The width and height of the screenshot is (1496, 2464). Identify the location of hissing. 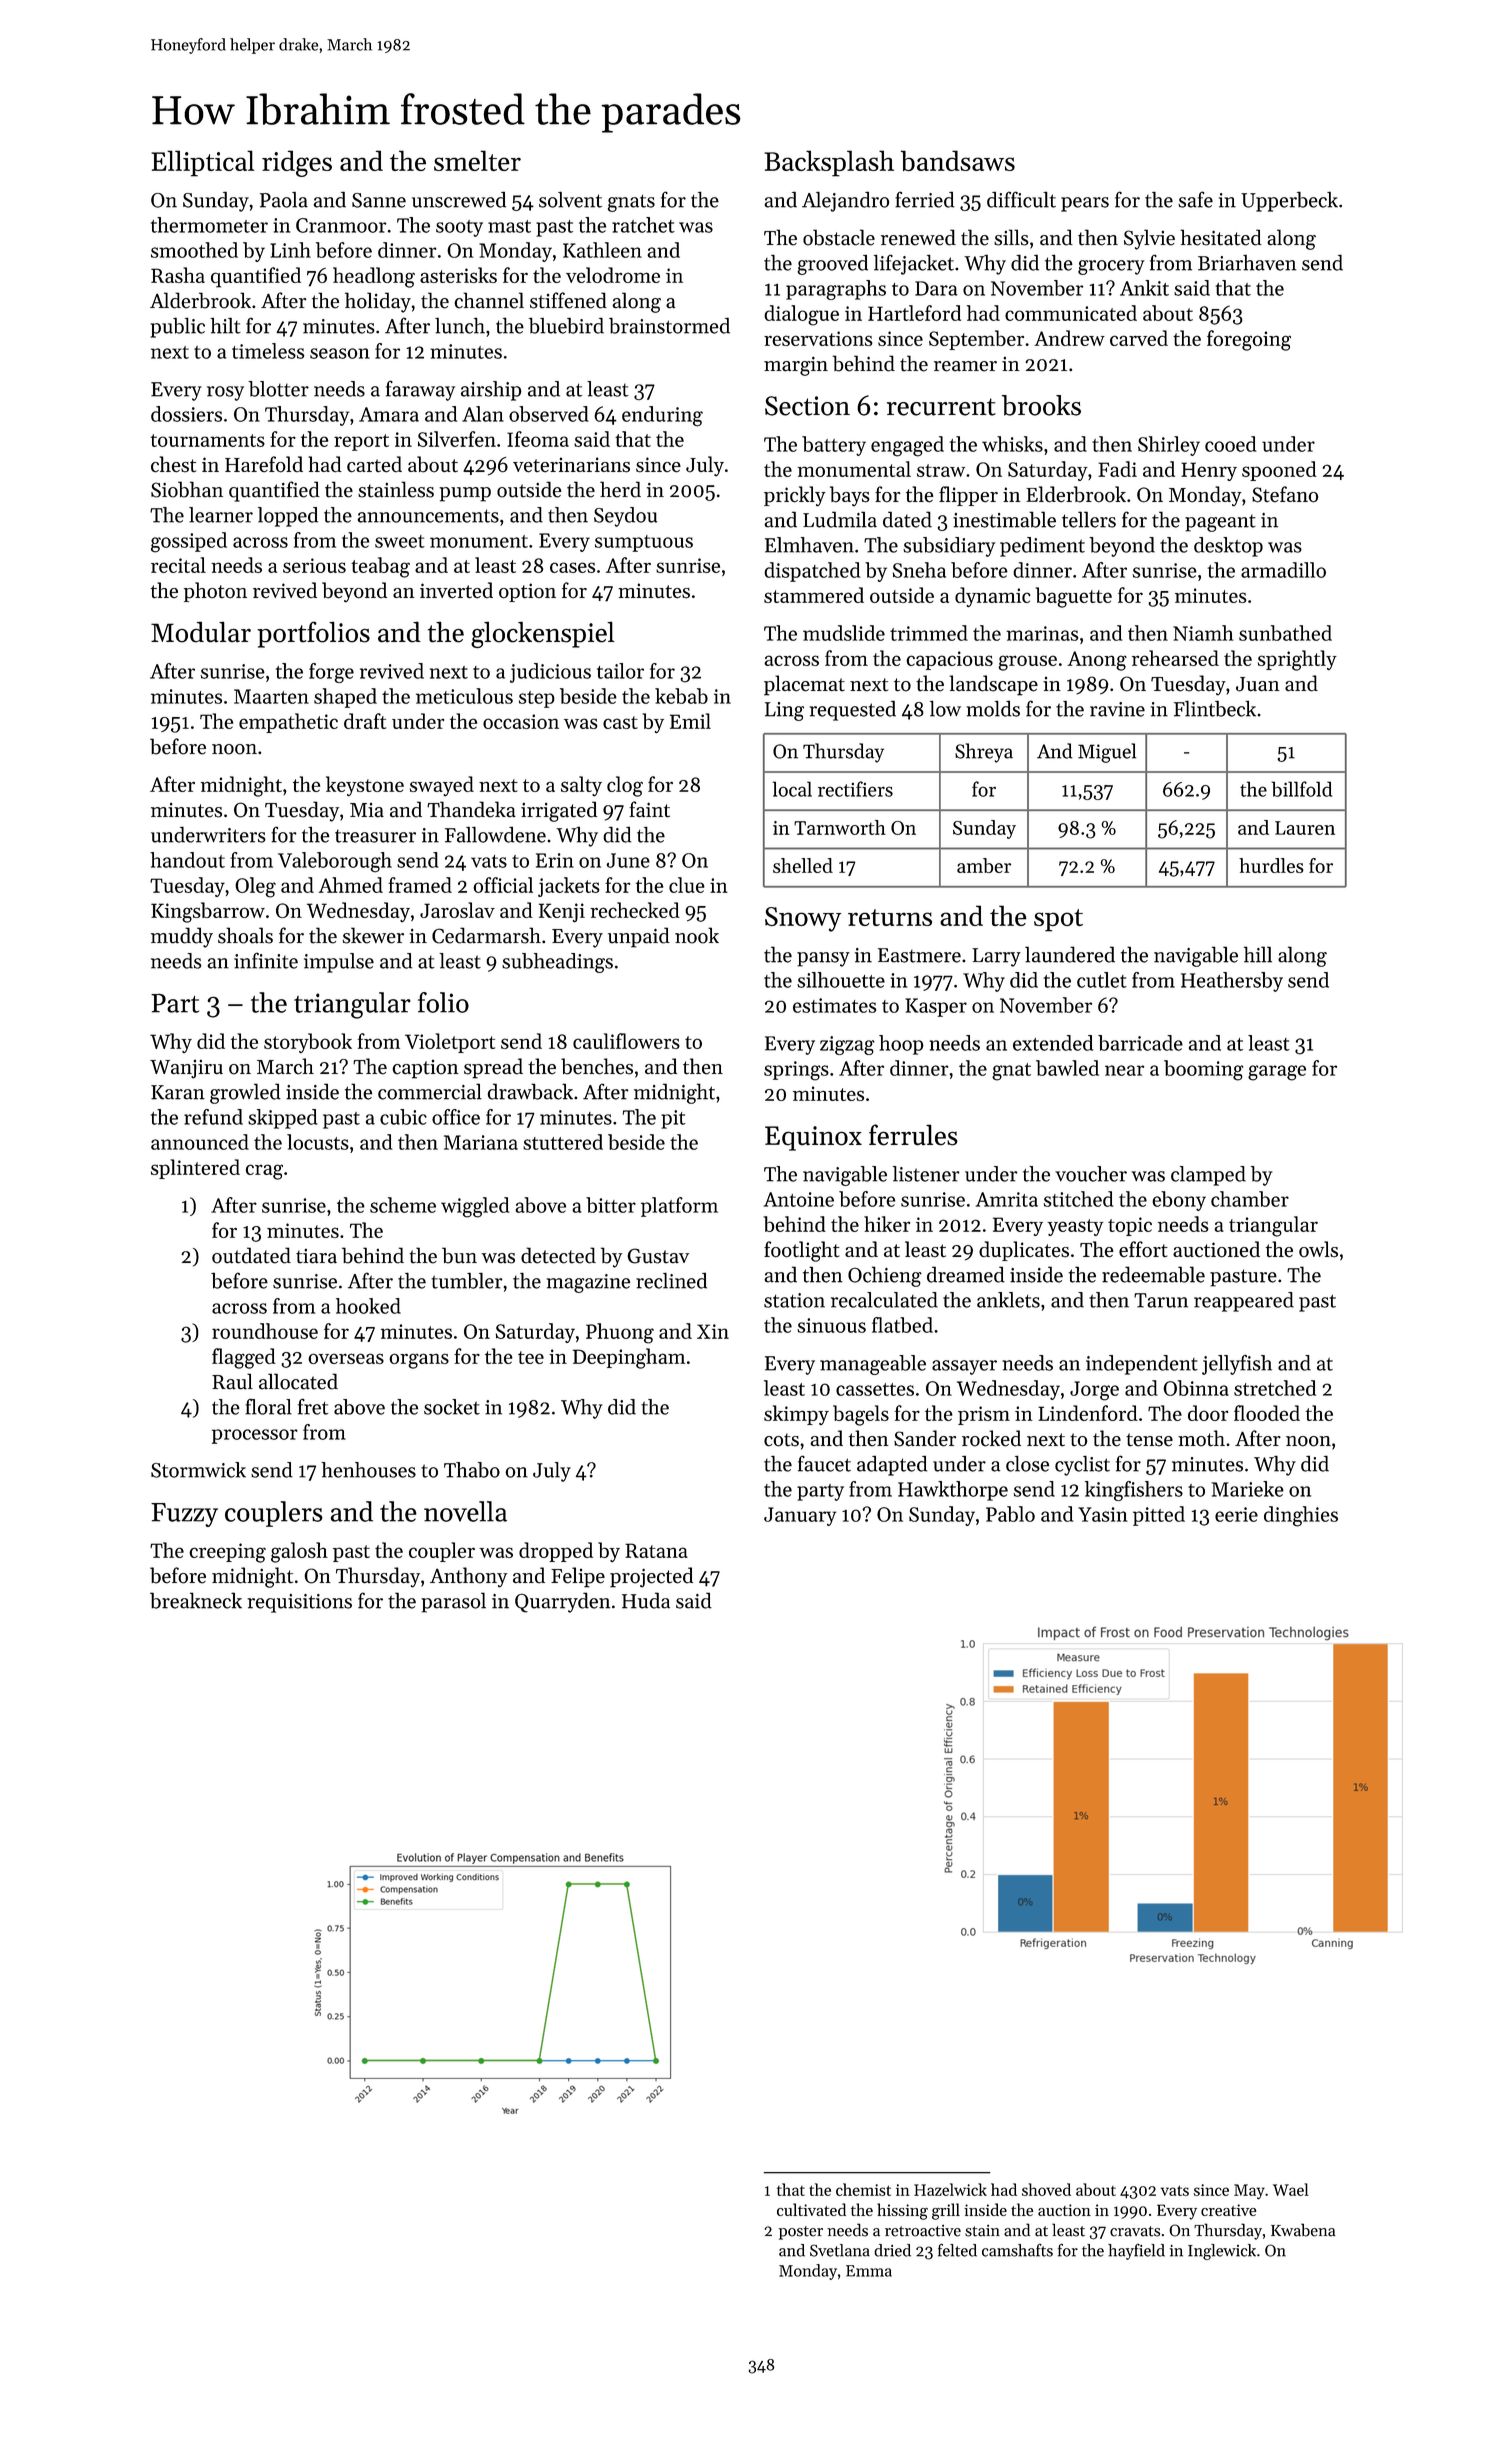
(902, 2211).
